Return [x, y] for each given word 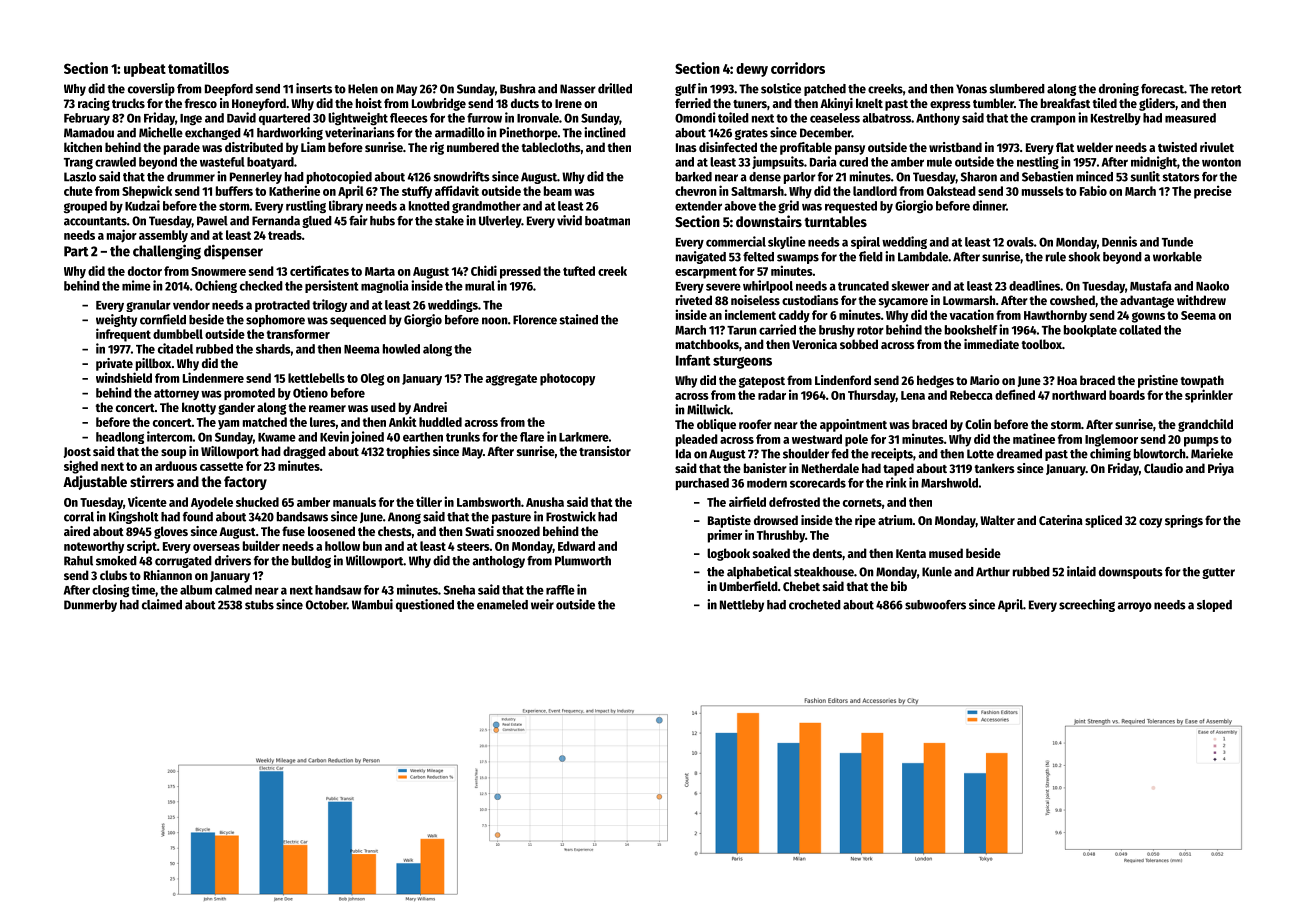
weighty [116, 320]
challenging [167, 252]
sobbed [859, 344]
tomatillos [198, 68]
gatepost [762, 382]
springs [1184, 521]
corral [79, 517]
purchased [702, 484]
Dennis [1119, 241]
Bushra [518, 89]
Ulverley [500, 222]
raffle [560, 590]
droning [1119, 89]
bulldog [311, 562]
